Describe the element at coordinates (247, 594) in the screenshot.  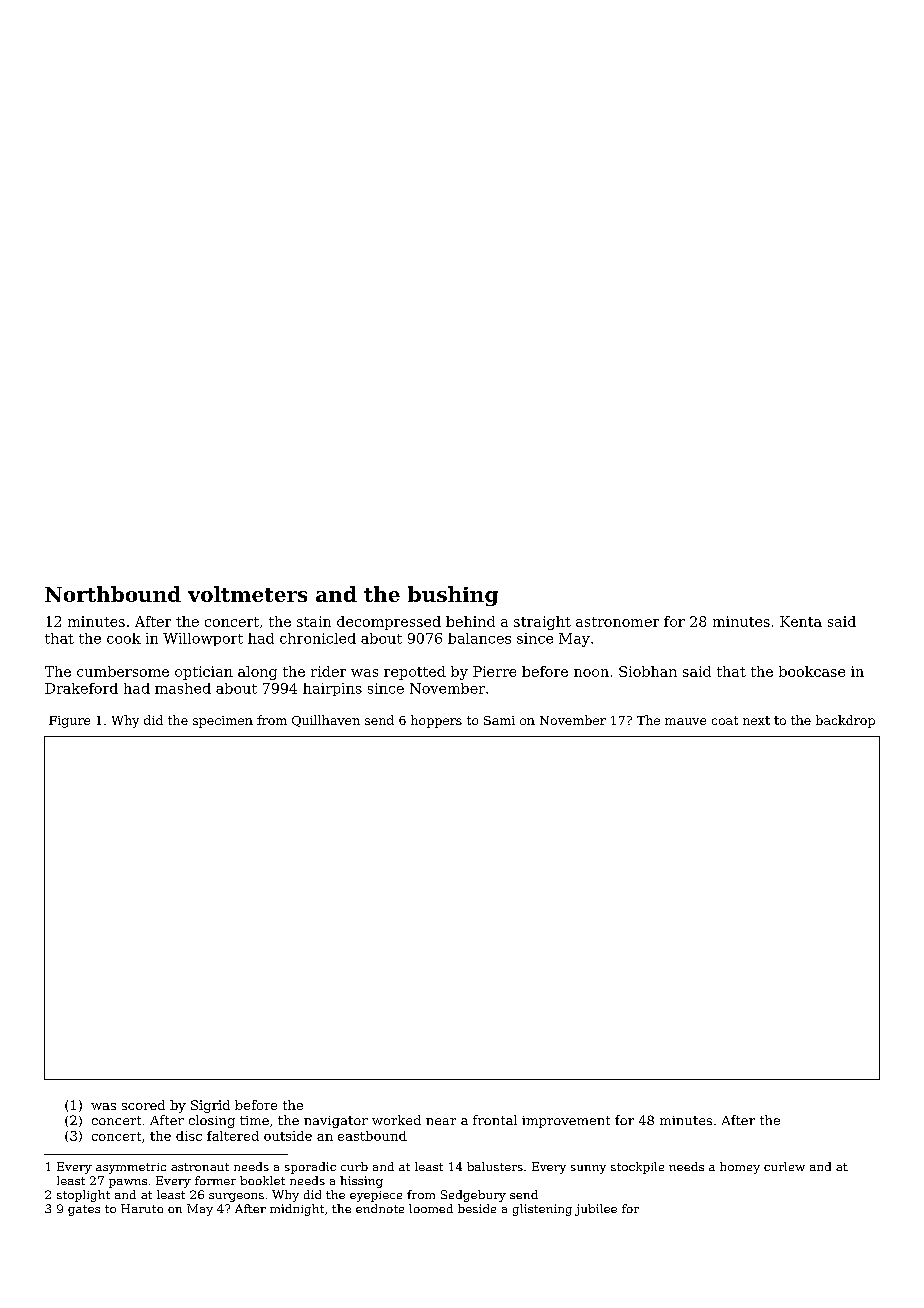
I see `voltmeters` at that location.
